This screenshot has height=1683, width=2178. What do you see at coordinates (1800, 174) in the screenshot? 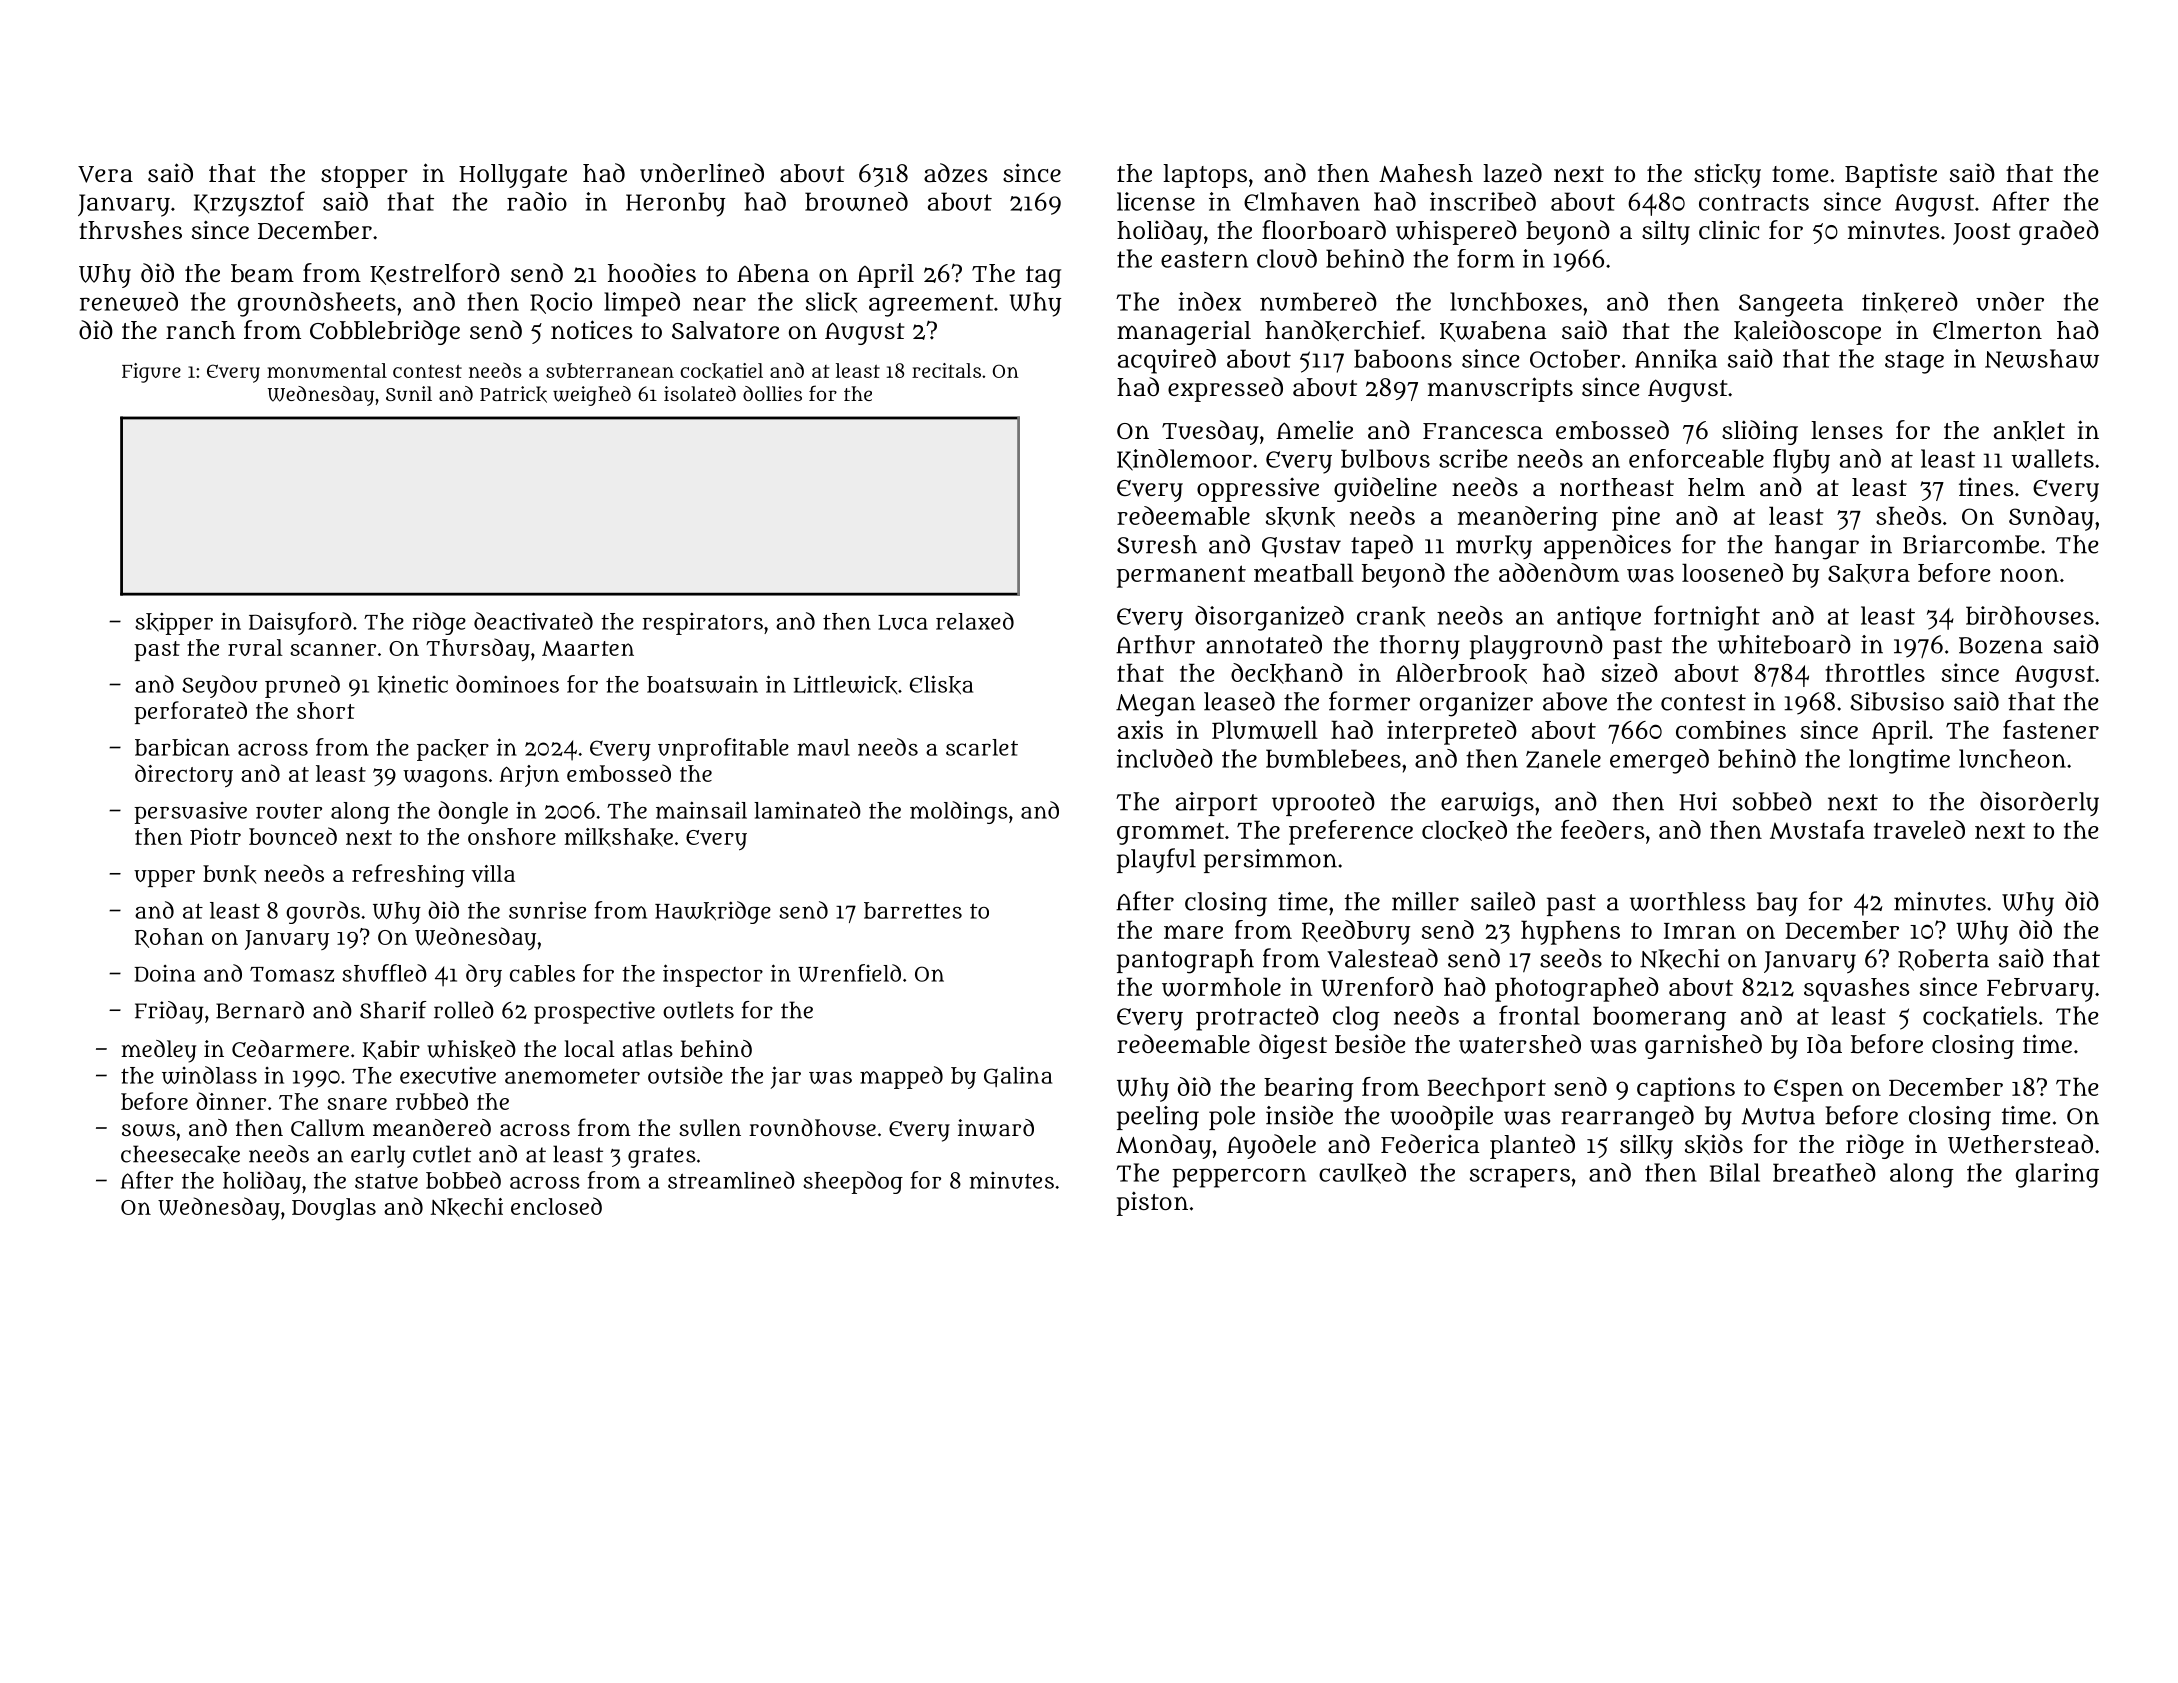
I see `tome` at bounding box center [1800, 174].
